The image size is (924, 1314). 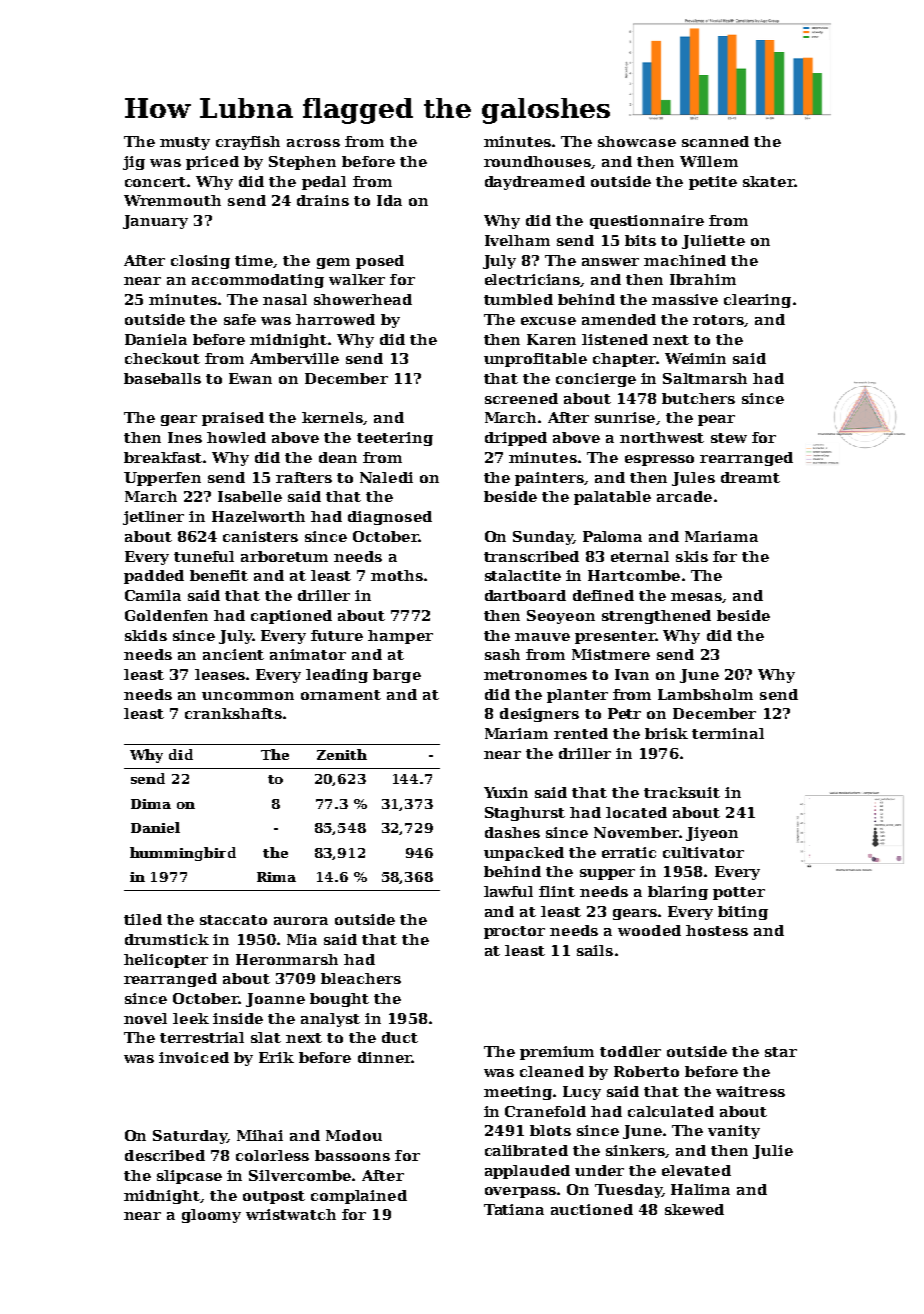 What do you see at coordinates (715, 141) in the screenshot?
I see `scanned` at bounding box center [715, 141].
